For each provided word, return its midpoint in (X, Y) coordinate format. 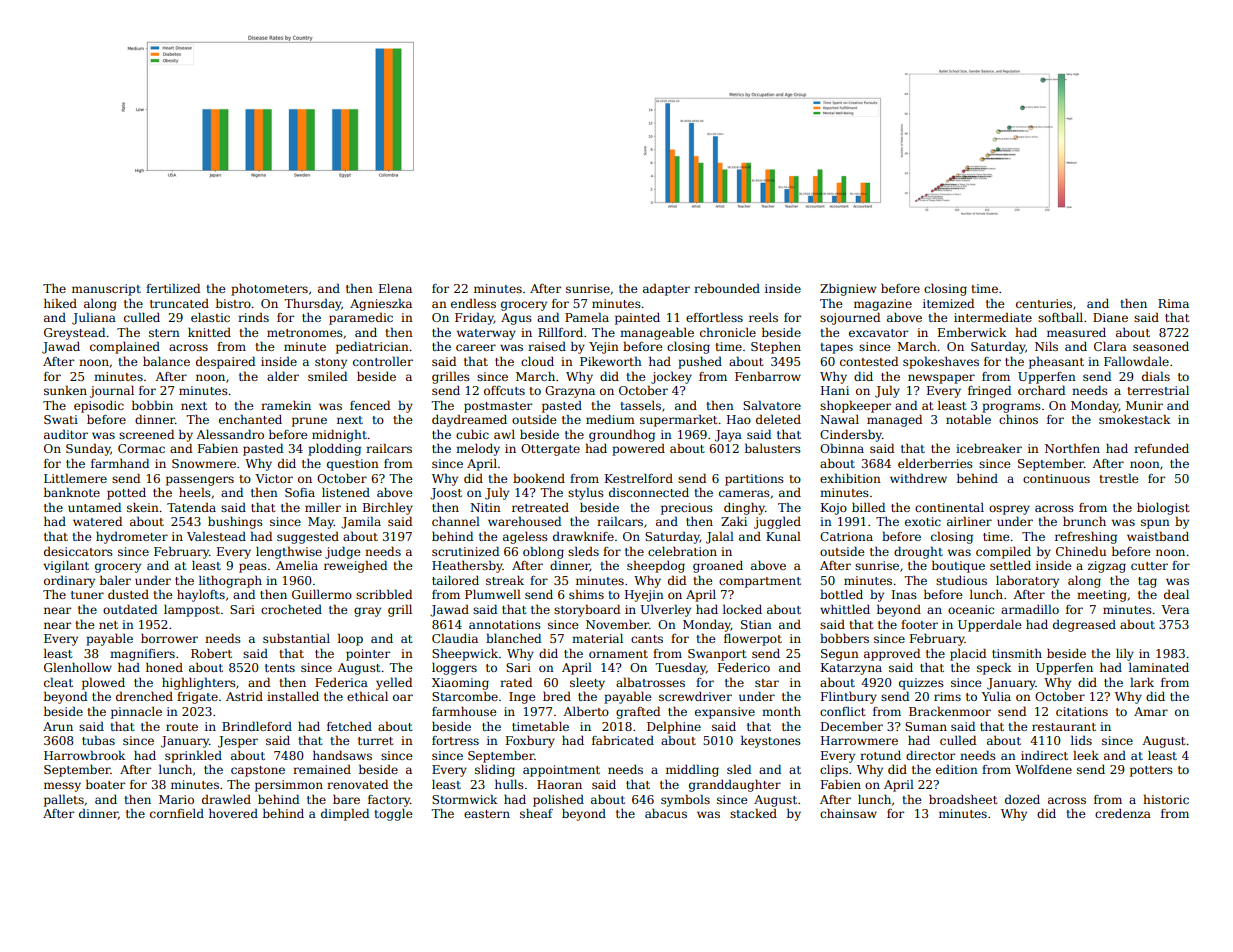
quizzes (921, 684)
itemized (948, 303)
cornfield (177, 813)
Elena (395, 288)
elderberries (935, 463)
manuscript (106, 290)
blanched (513, 638)
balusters (773, 448)
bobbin (152, 405)
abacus (666, 813)
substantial (296, 638)
